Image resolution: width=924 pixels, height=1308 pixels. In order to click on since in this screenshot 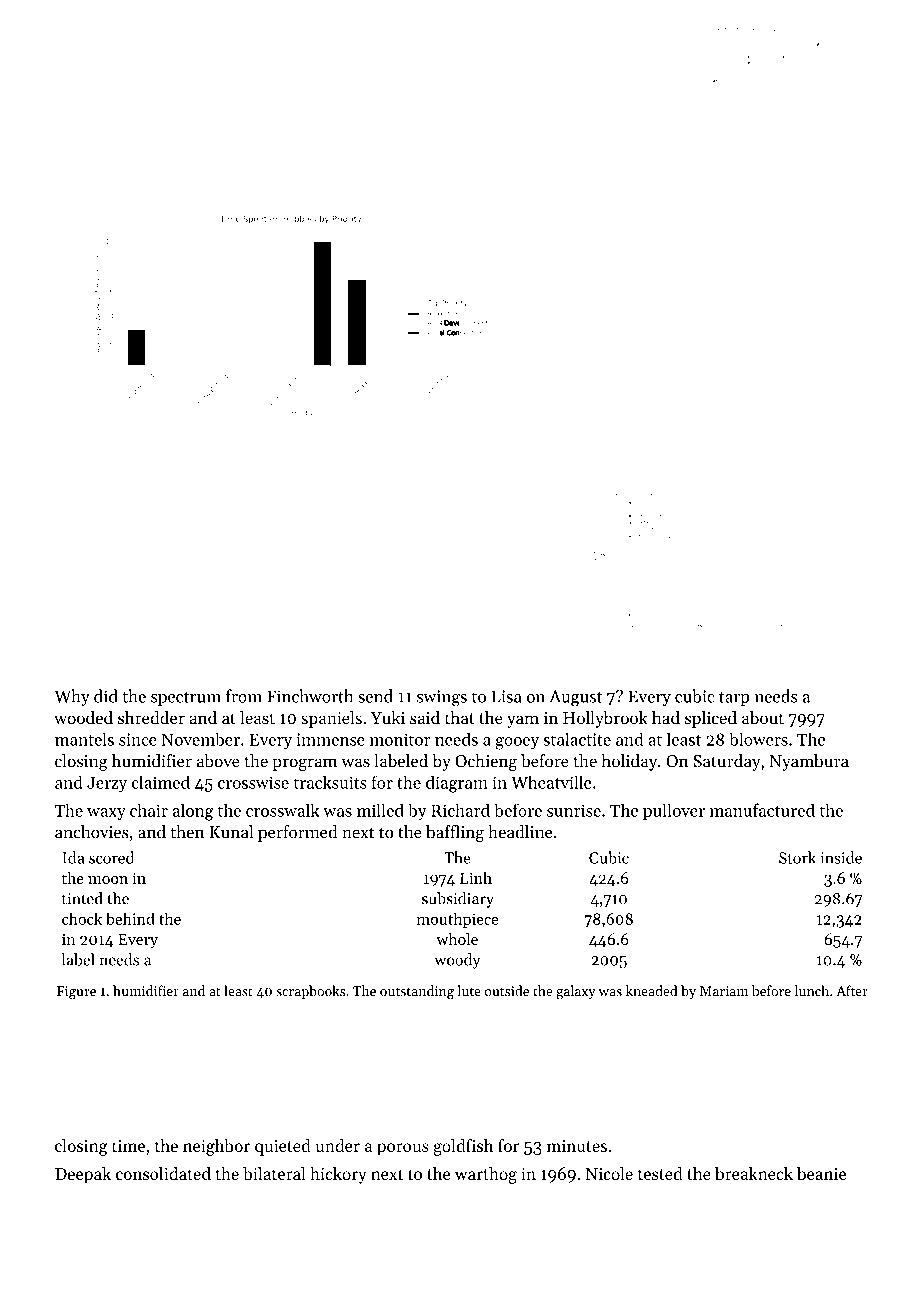, I will do `click(138, 739)`.
